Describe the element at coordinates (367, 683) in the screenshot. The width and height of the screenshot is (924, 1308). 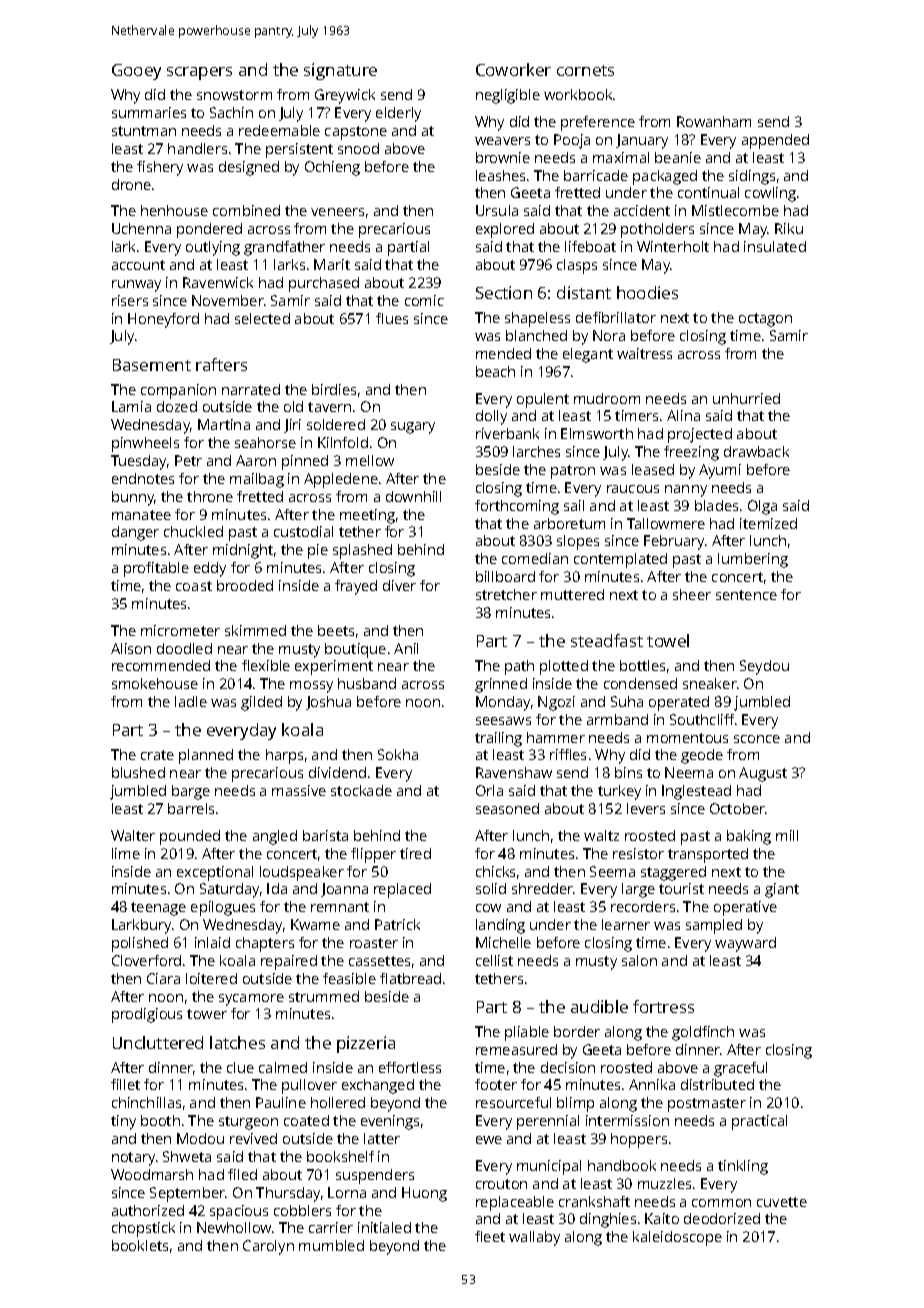
I see `husband` at that location.
